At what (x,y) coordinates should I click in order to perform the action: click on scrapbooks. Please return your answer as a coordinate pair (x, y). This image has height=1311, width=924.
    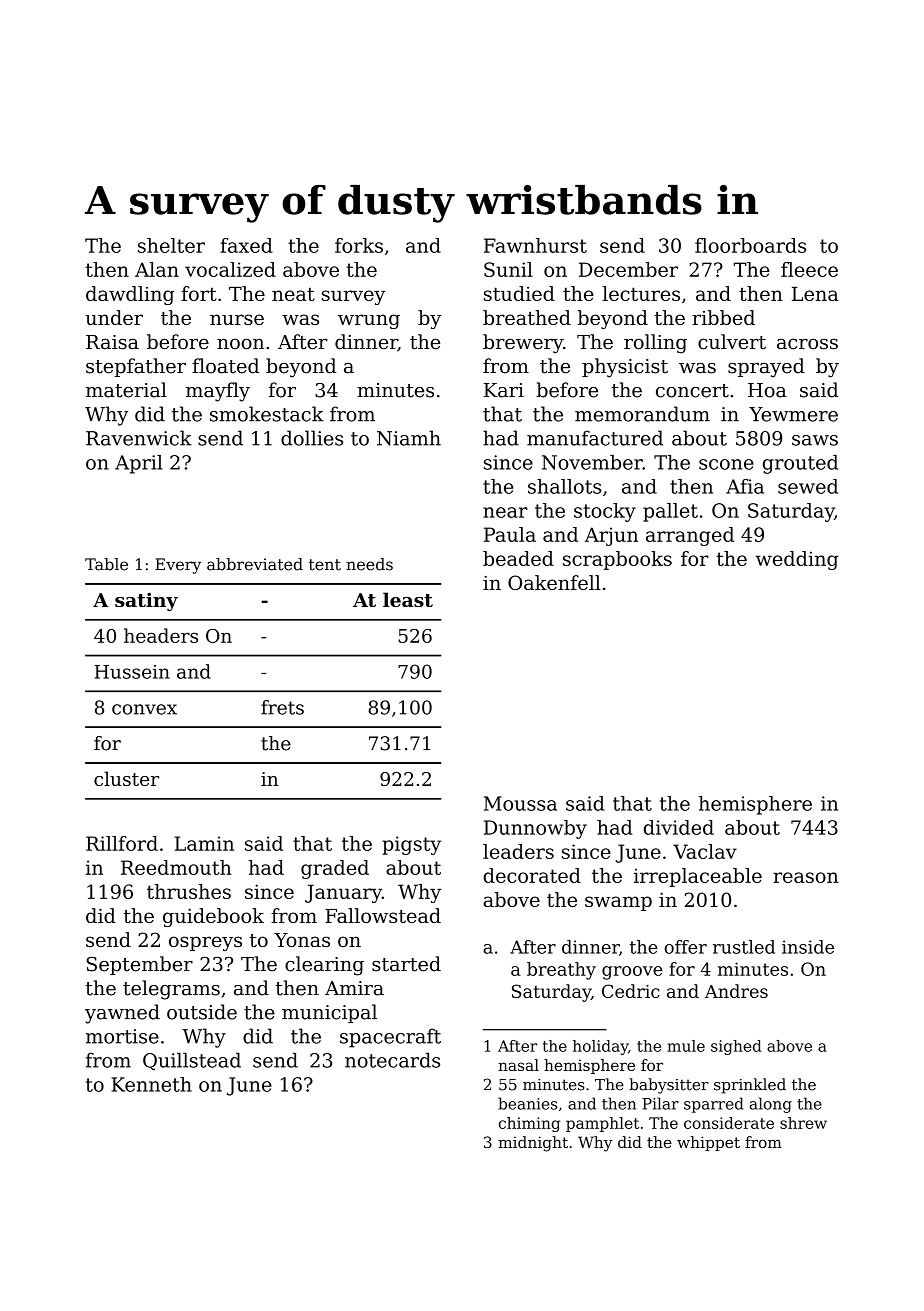
    Looking at the image, I should click on (617, 560).
